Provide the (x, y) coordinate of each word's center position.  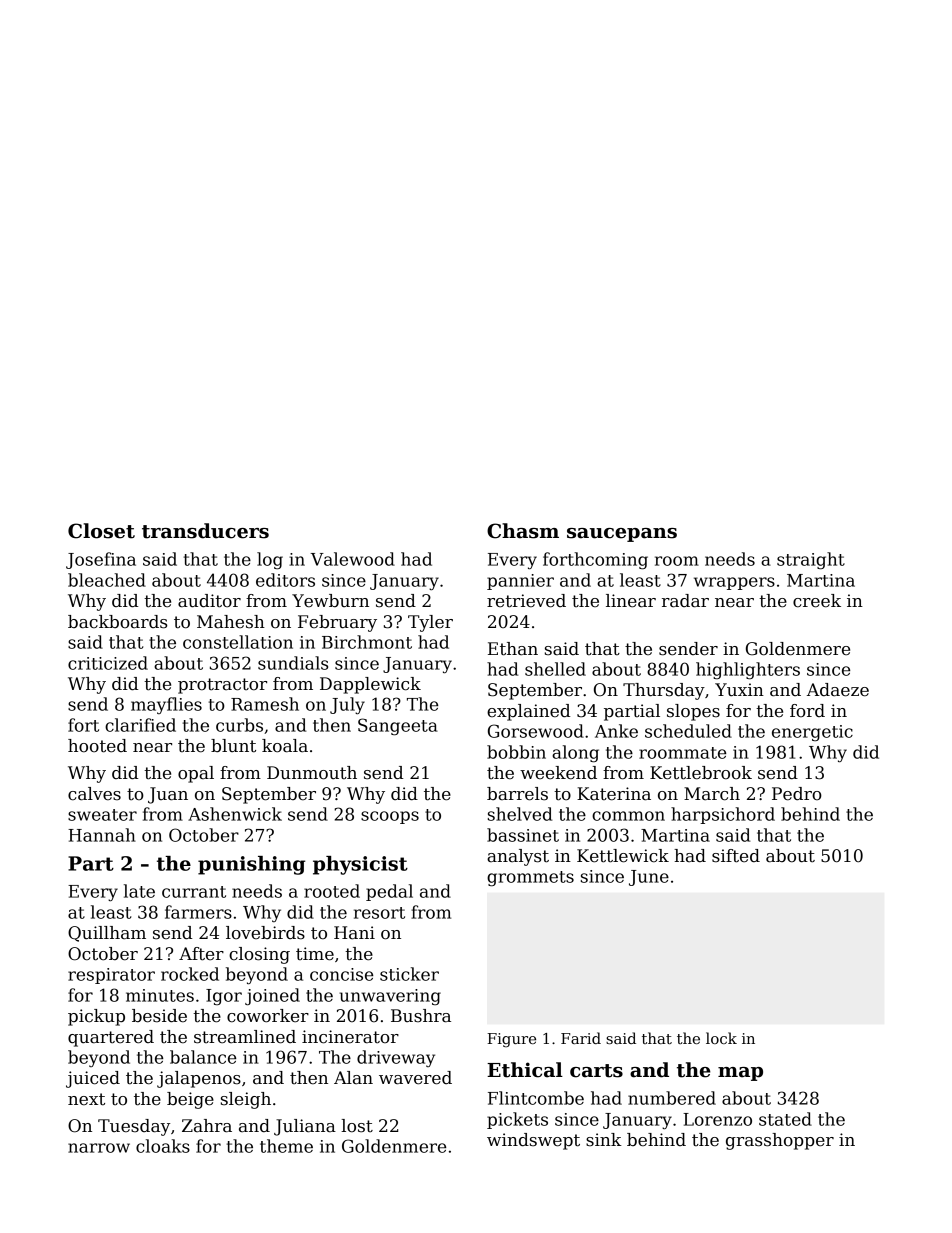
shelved (520, 814)
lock (721, 1038)
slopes (693, 712)
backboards (117, 622)
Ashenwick (235, 814)
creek (817, 601)
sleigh (246, 1100)
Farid (581, 1038)
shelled (555, 669)
